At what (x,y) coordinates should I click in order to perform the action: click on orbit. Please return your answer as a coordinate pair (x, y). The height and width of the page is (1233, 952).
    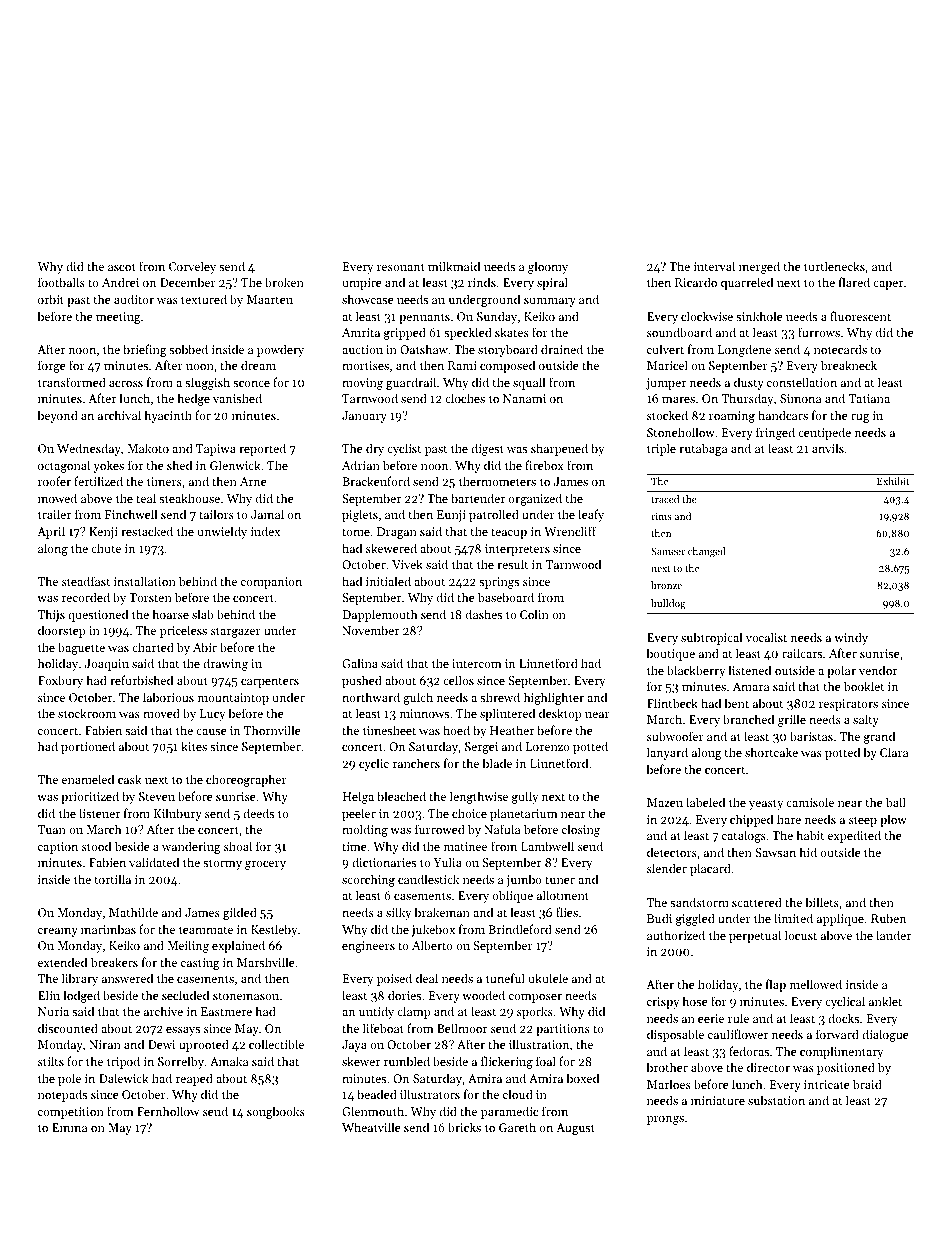
    Looking at the image, I should click on (51, 299).
